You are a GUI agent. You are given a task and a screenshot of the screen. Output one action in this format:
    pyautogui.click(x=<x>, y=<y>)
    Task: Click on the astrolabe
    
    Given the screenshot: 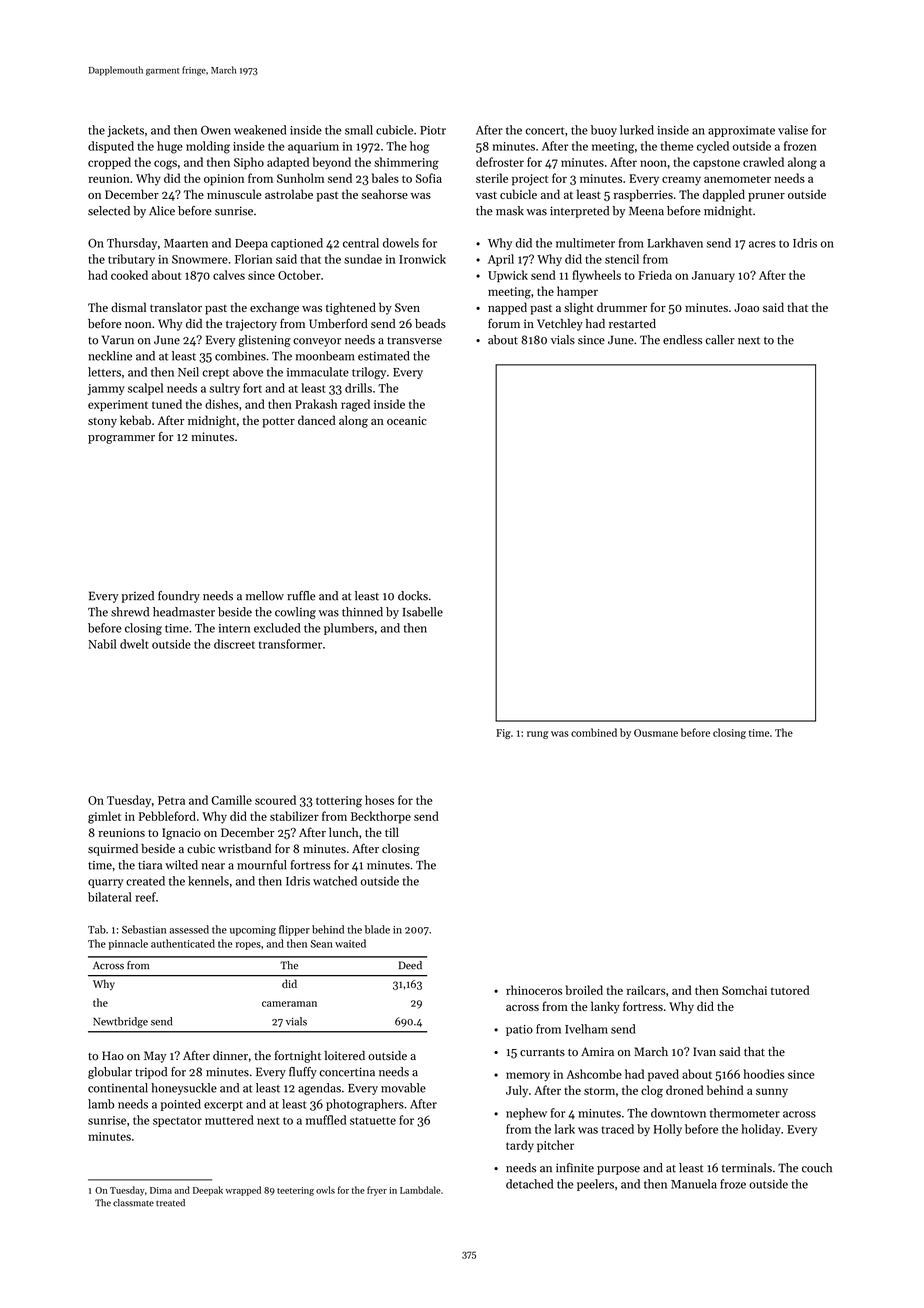 What is the action you would take?
    pyautogui.click(x=289, y=194)
